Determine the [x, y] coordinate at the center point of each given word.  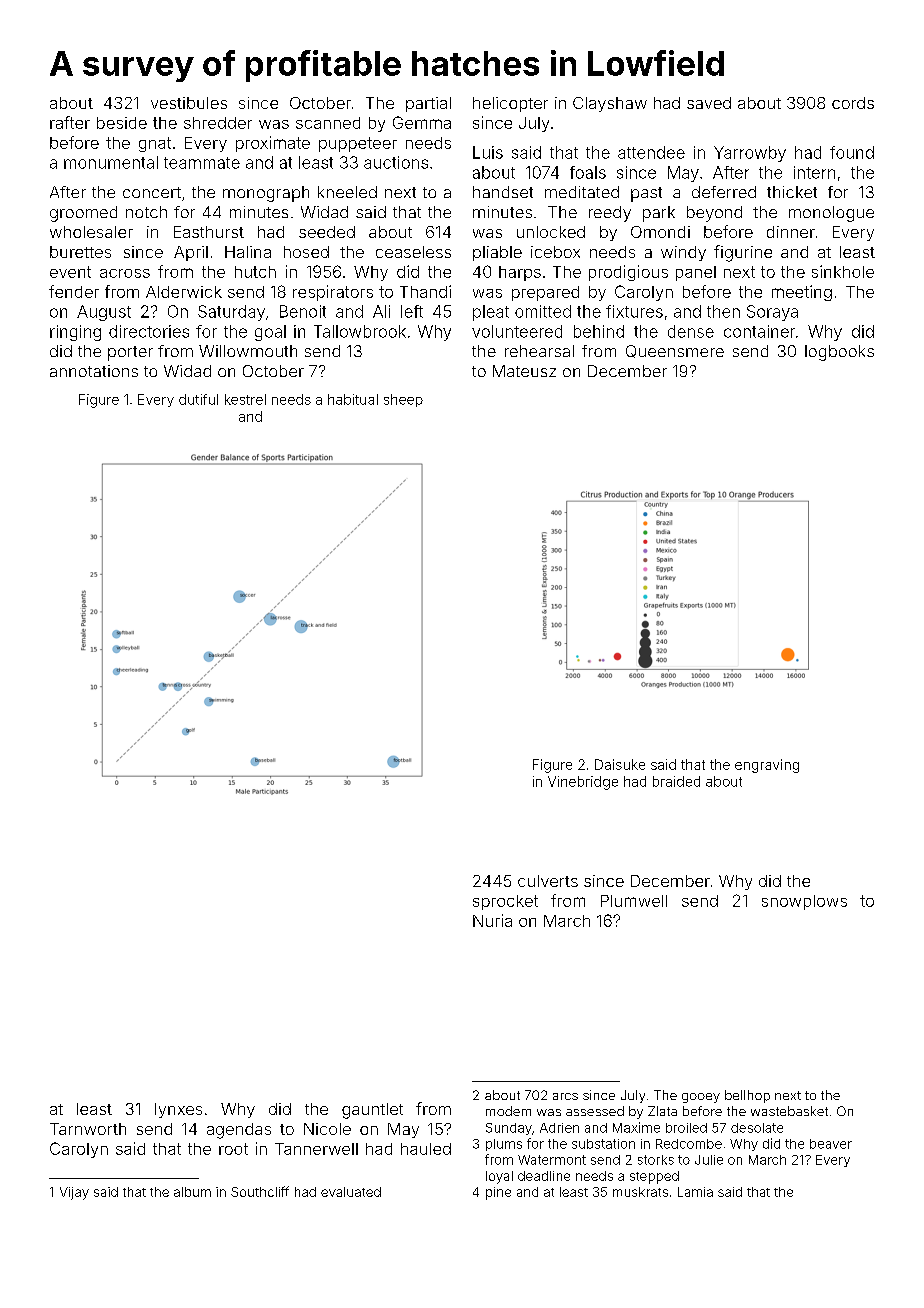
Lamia [695, 1192]
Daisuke [620, 764]
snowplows [804, 902]
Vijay [74, 1193]
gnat [155, 144]
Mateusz [524, 371]
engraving [767, 766]
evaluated [351, 1192]
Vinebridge [583, 783]
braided [676, 781]
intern [814, 172]
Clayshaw [610, 104]
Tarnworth [88, 1129]
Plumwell [634, 901]
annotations [94, 371]
